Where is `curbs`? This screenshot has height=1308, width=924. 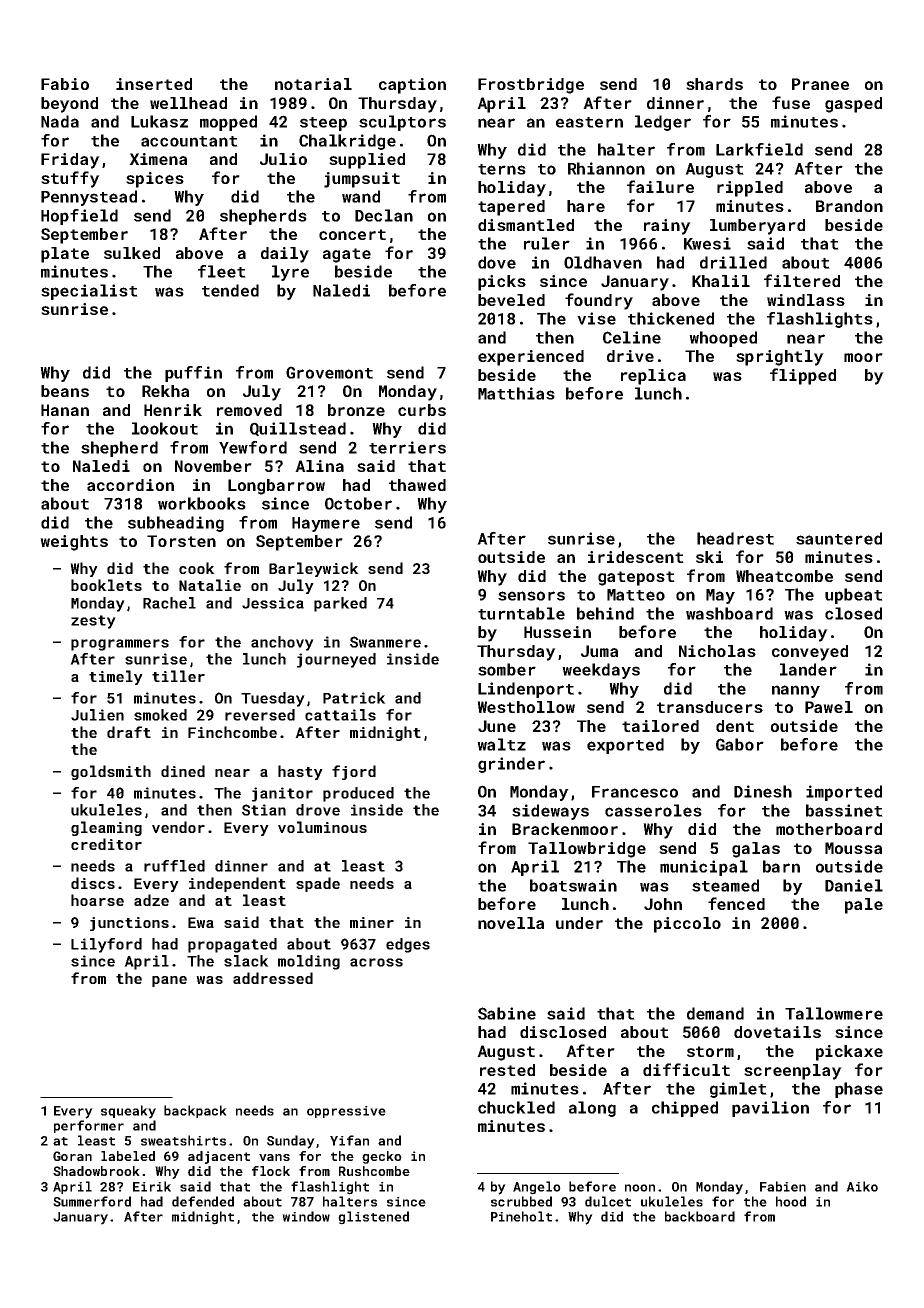
curbs is located at coordinates (422, 410).
